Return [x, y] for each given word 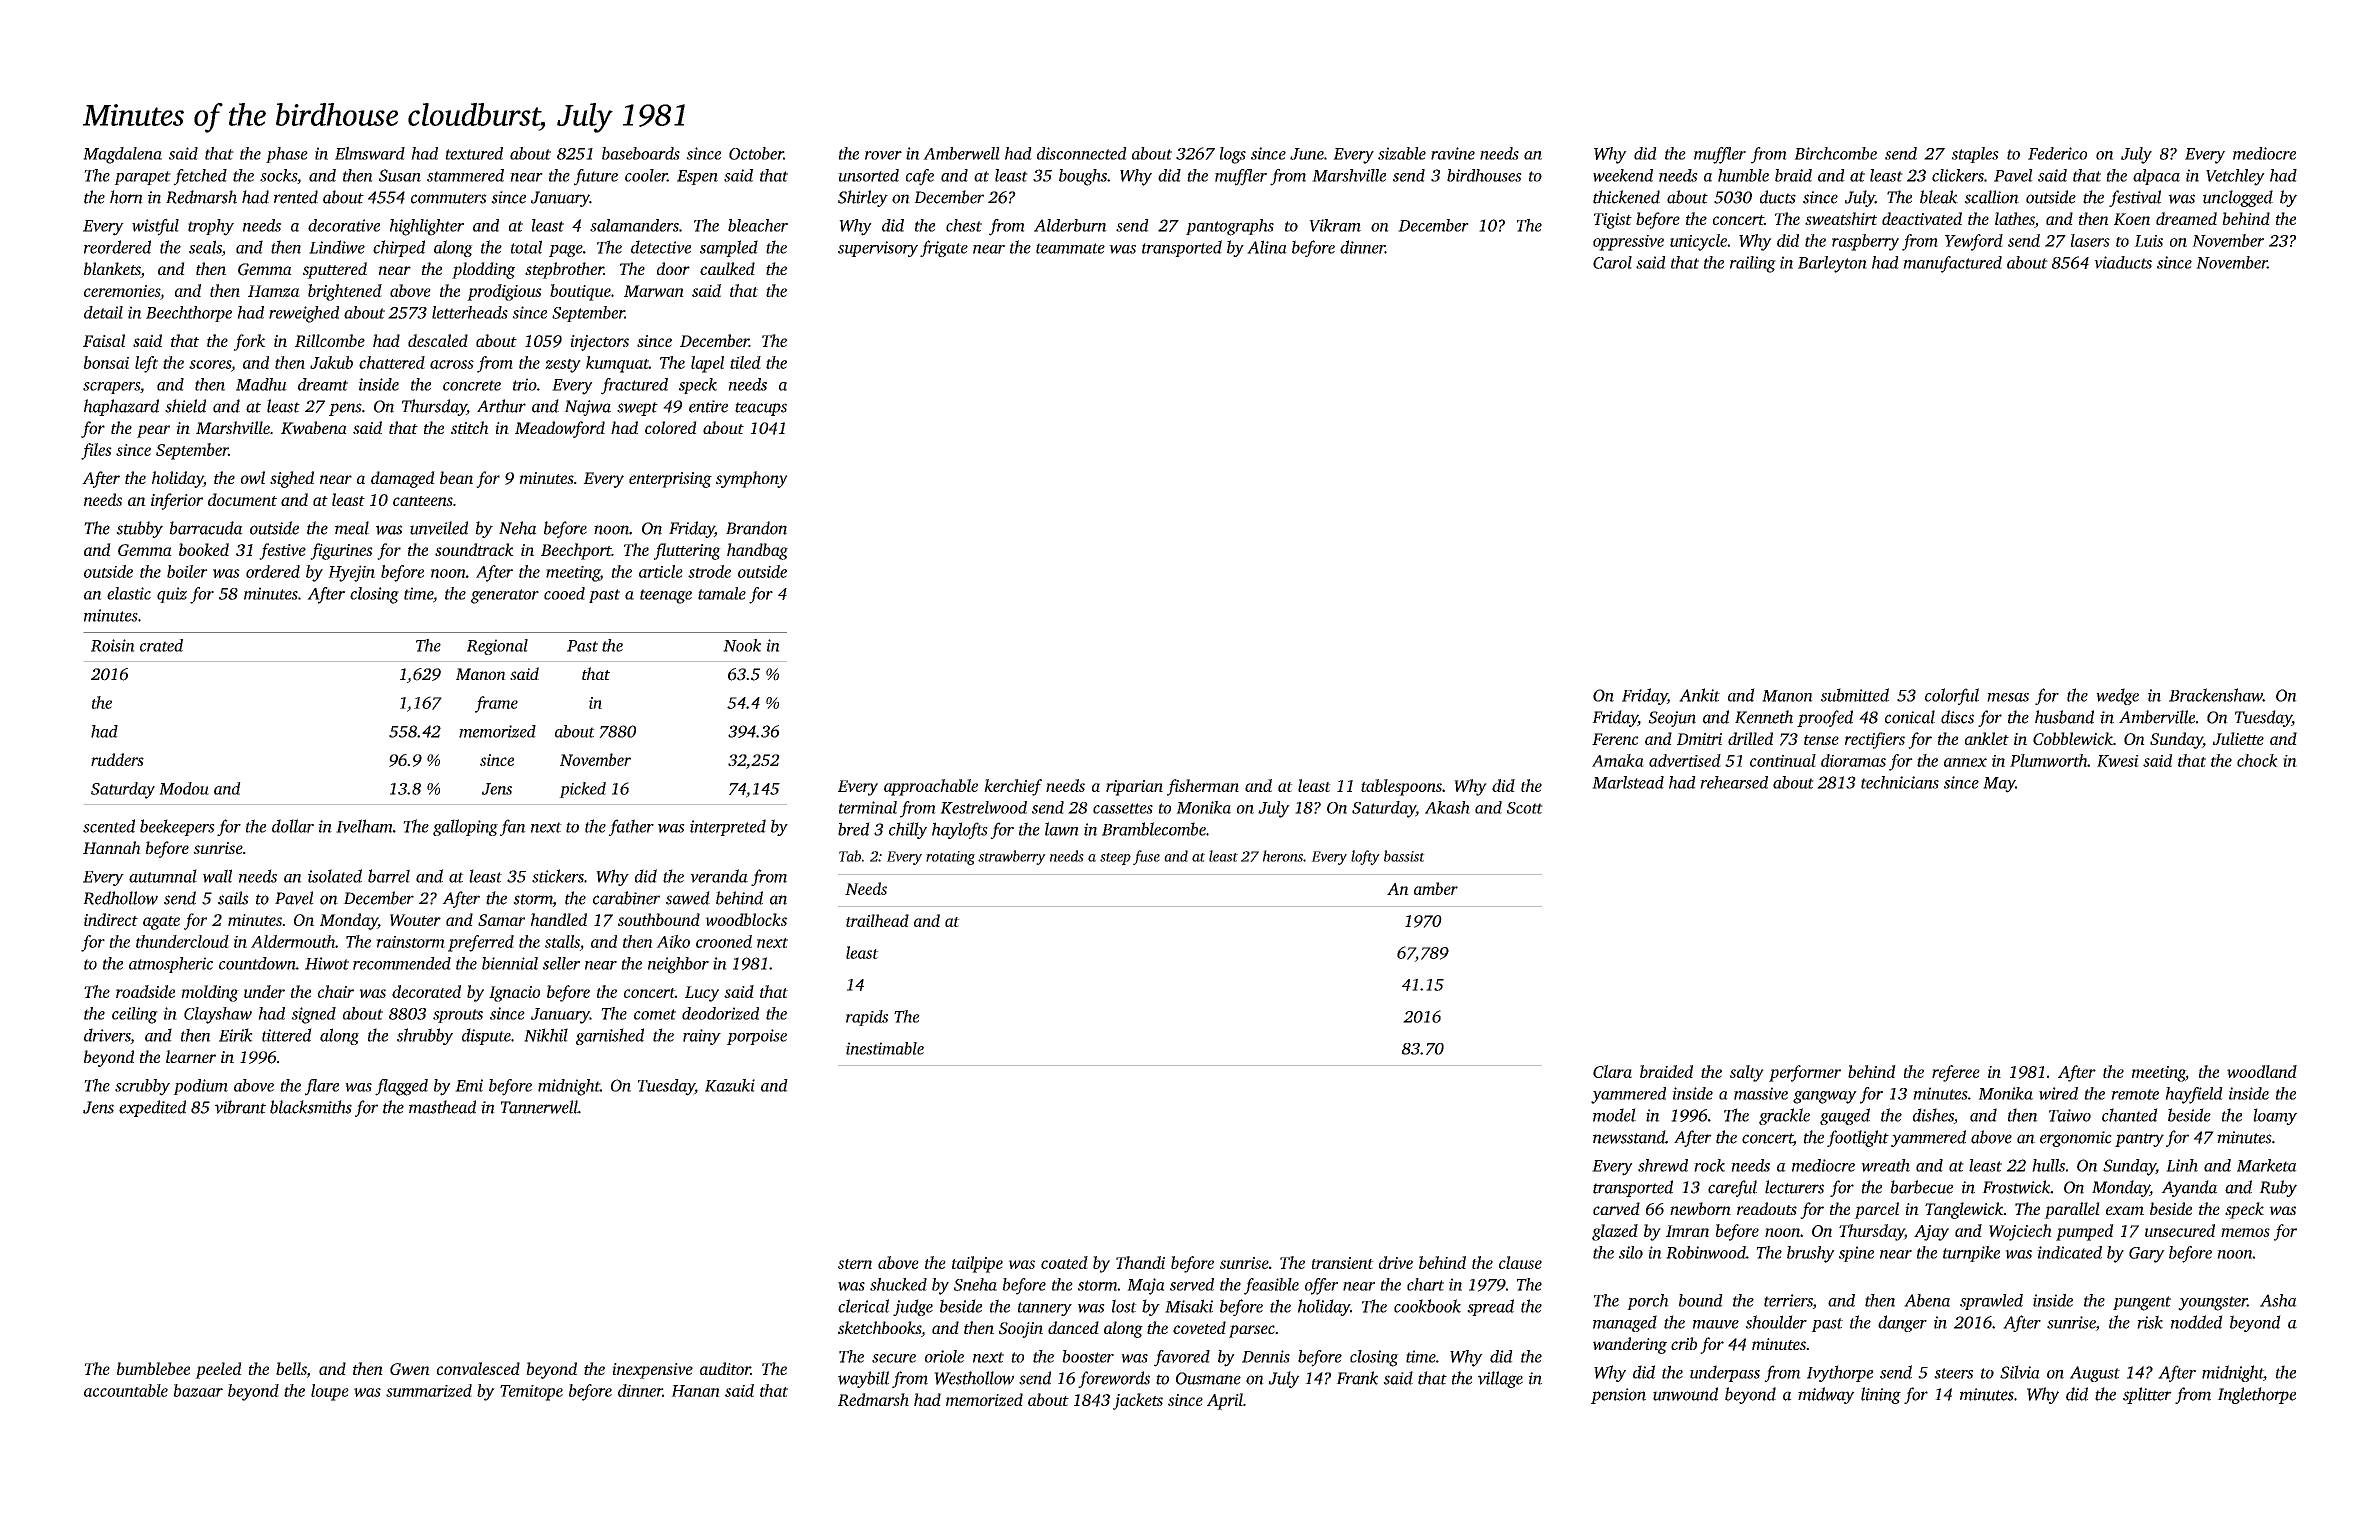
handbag [757, 551]
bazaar [198, 1390]
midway [1826, 1395]
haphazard [121, 407]
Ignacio [514, 994]
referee [1956, 1073]
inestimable [885, 1048]
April [1225, 1401]
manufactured [1952, 264]
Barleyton [1832, 264]
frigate [944, 248]
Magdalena [122, 155]
